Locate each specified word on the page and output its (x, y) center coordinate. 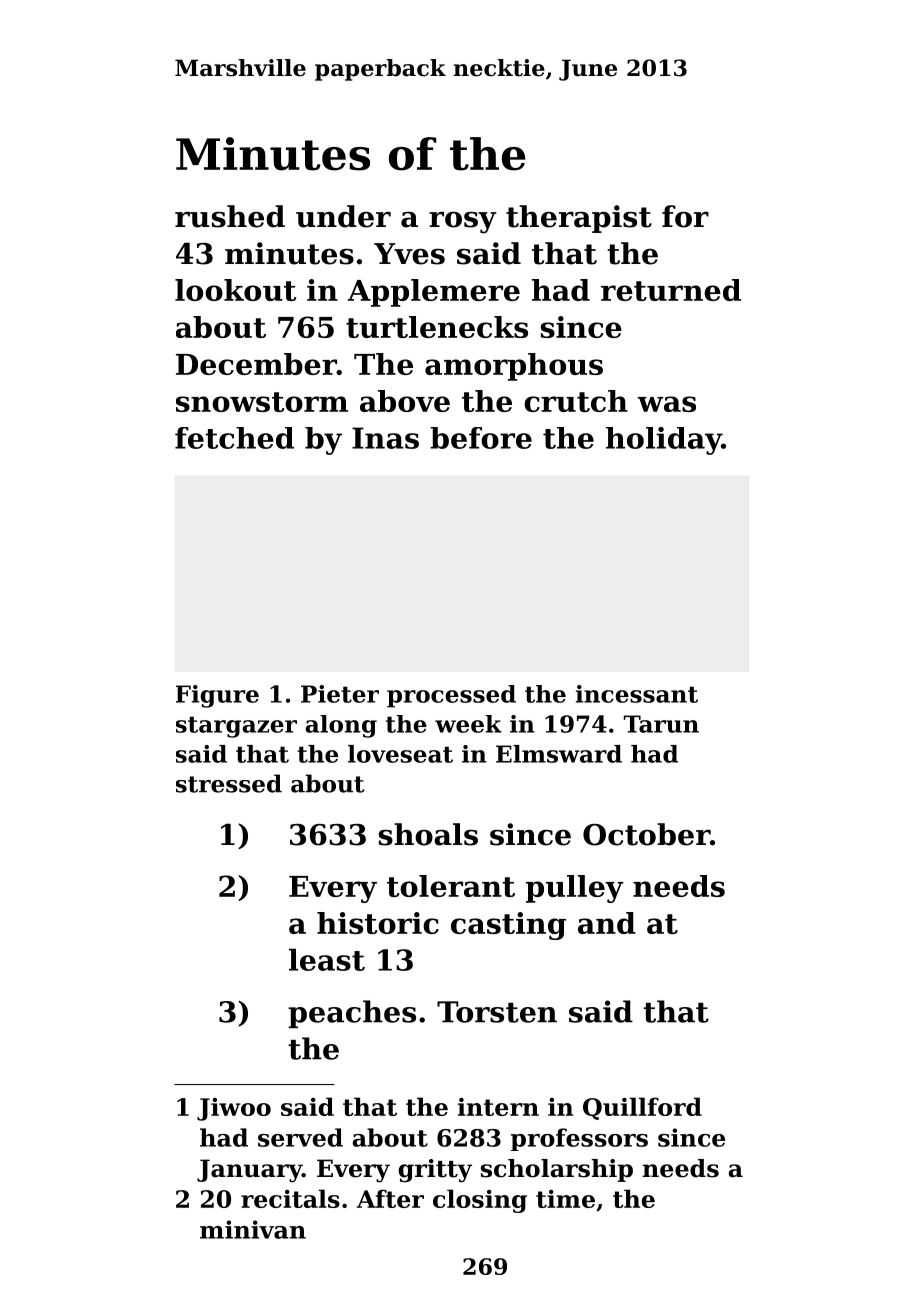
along (341, 726)
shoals (428, 834)
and (607, 923)
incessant (637, 694)
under (343, 216)
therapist (579, 219)
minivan (253, 1229)
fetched (234, 438)
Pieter (340, 694)
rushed (230, 216)
